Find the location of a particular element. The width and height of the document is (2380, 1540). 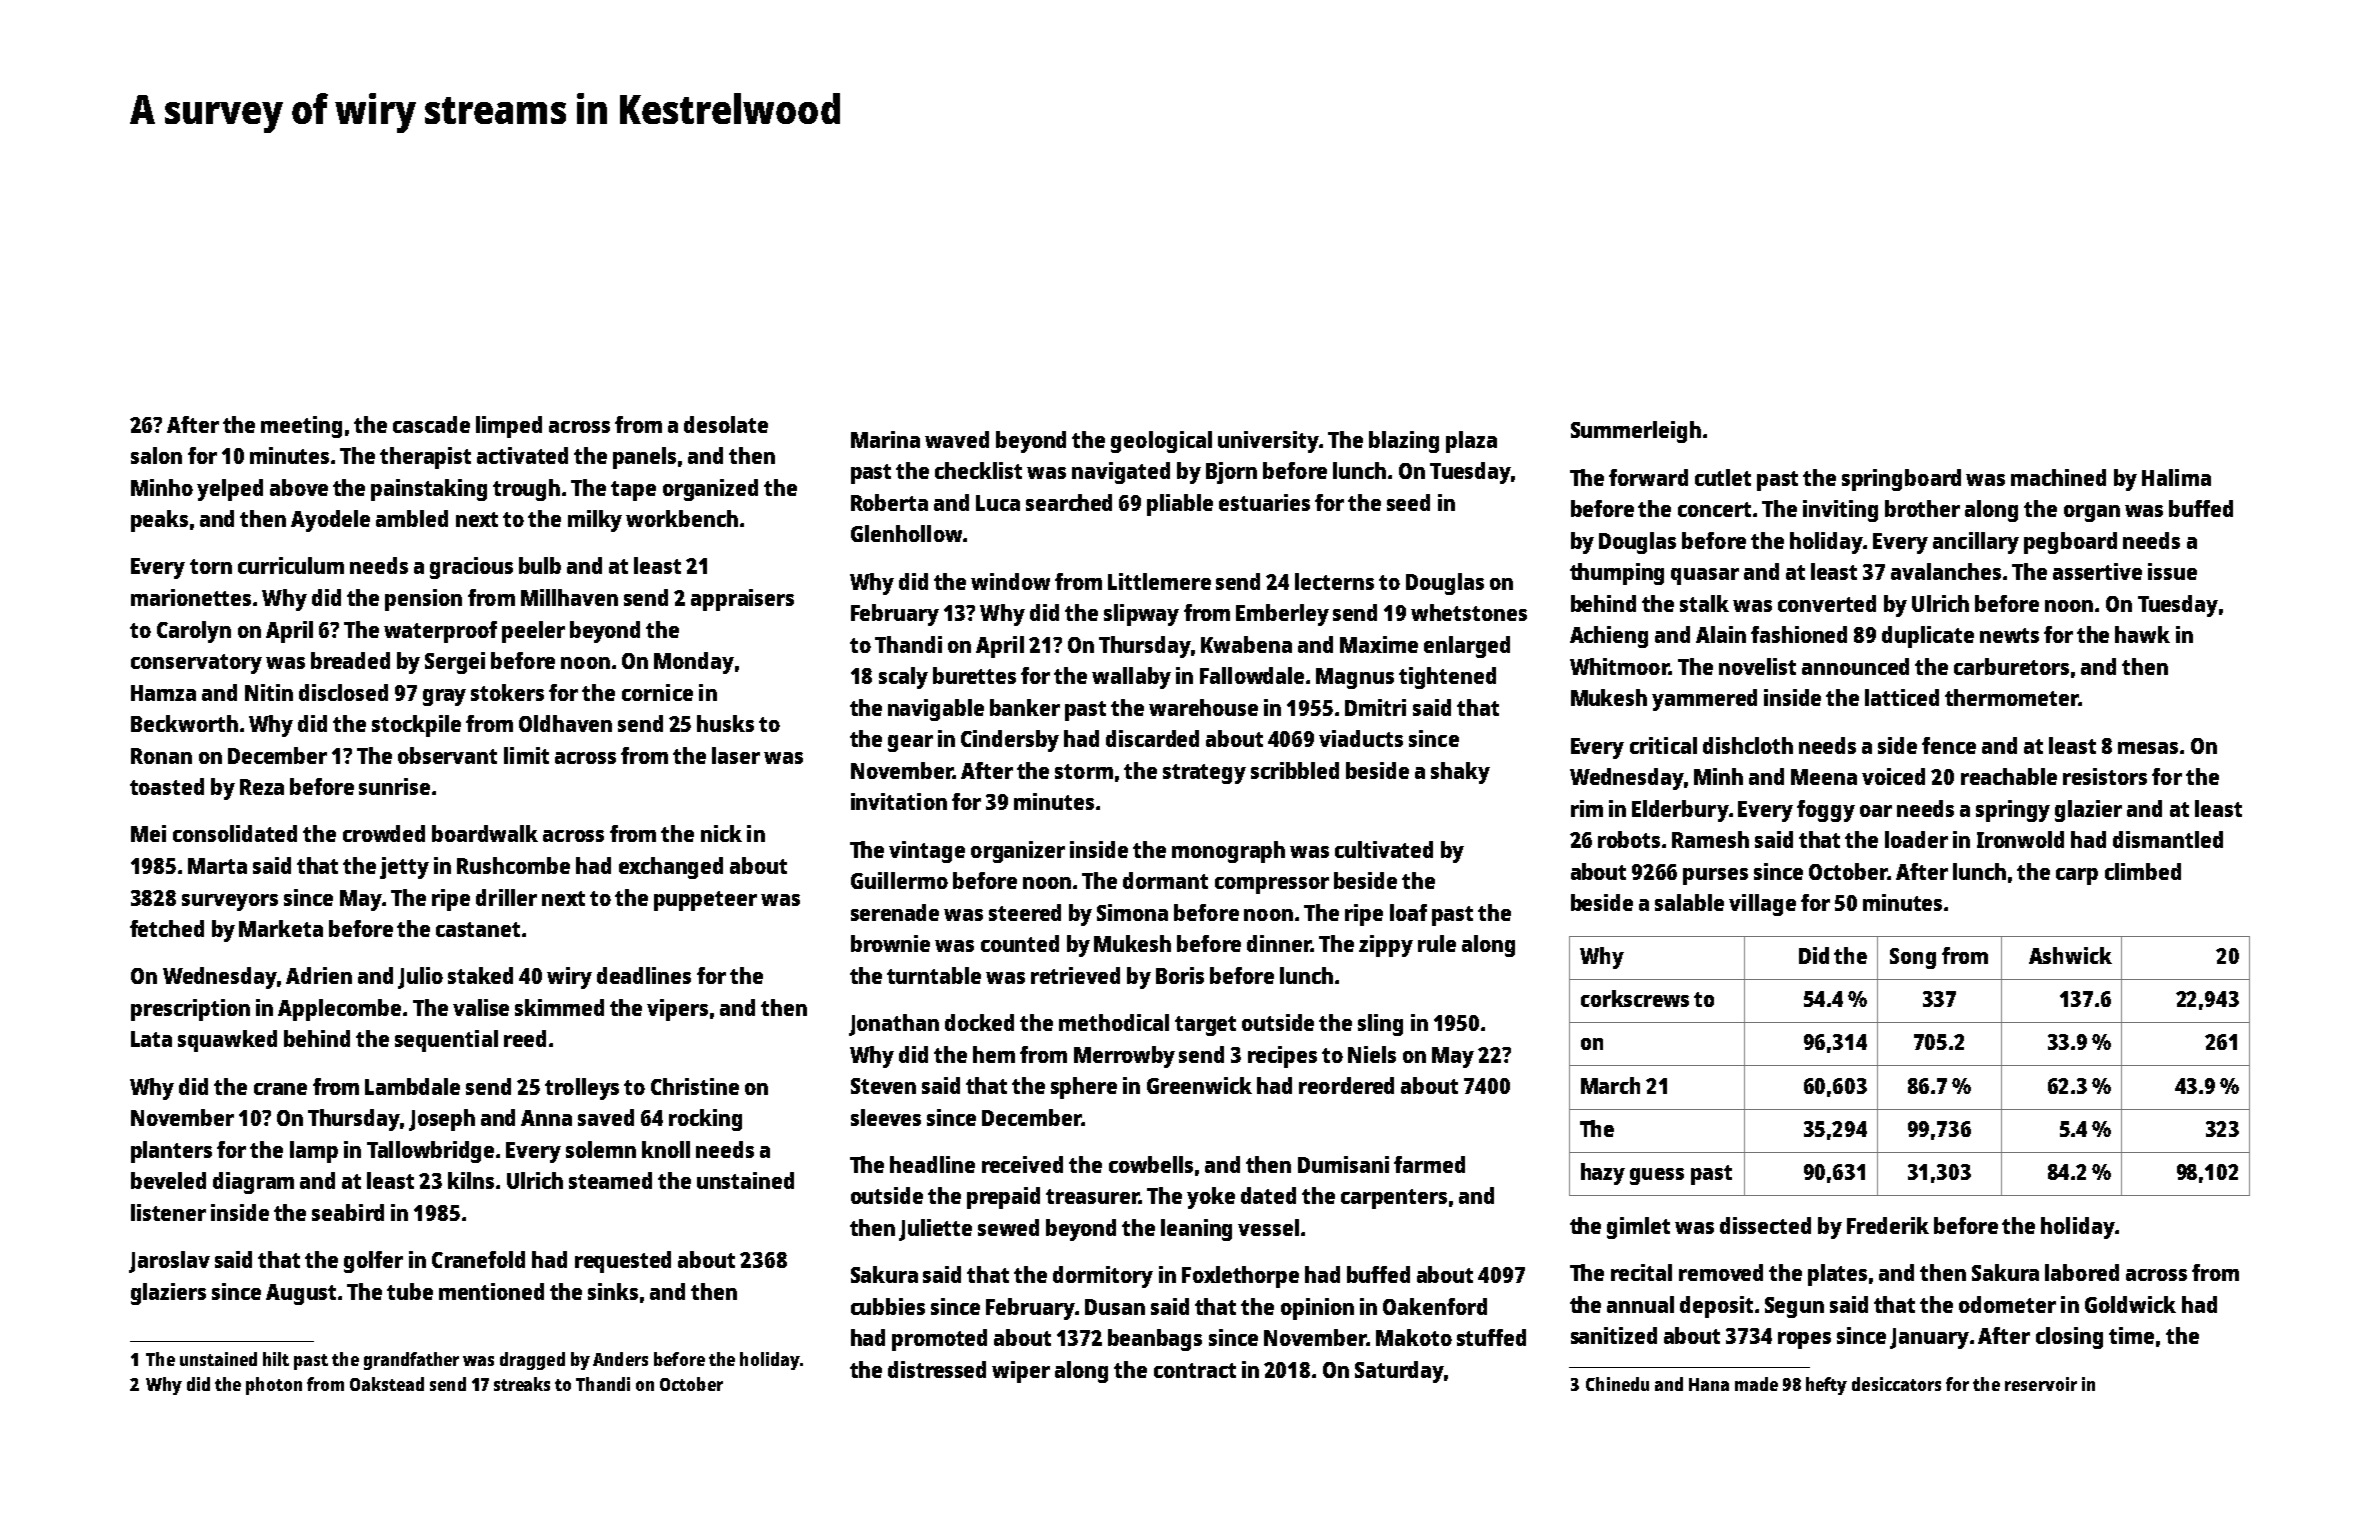

photon is located at coordinates (274, 1386).
